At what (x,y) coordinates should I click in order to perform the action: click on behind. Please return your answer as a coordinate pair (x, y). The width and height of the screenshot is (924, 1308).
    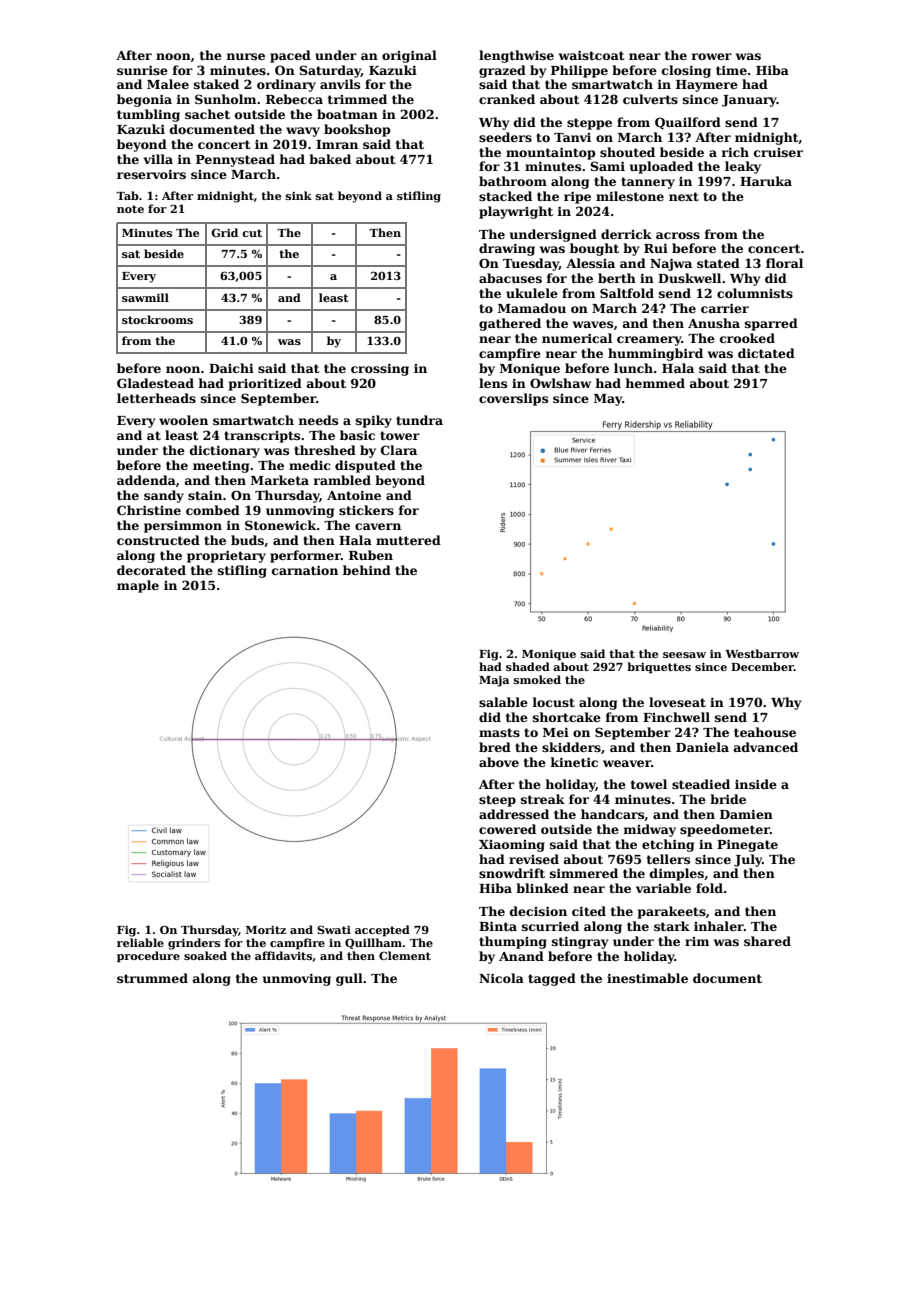
    Looking at the image, I should click on (367, 570).
